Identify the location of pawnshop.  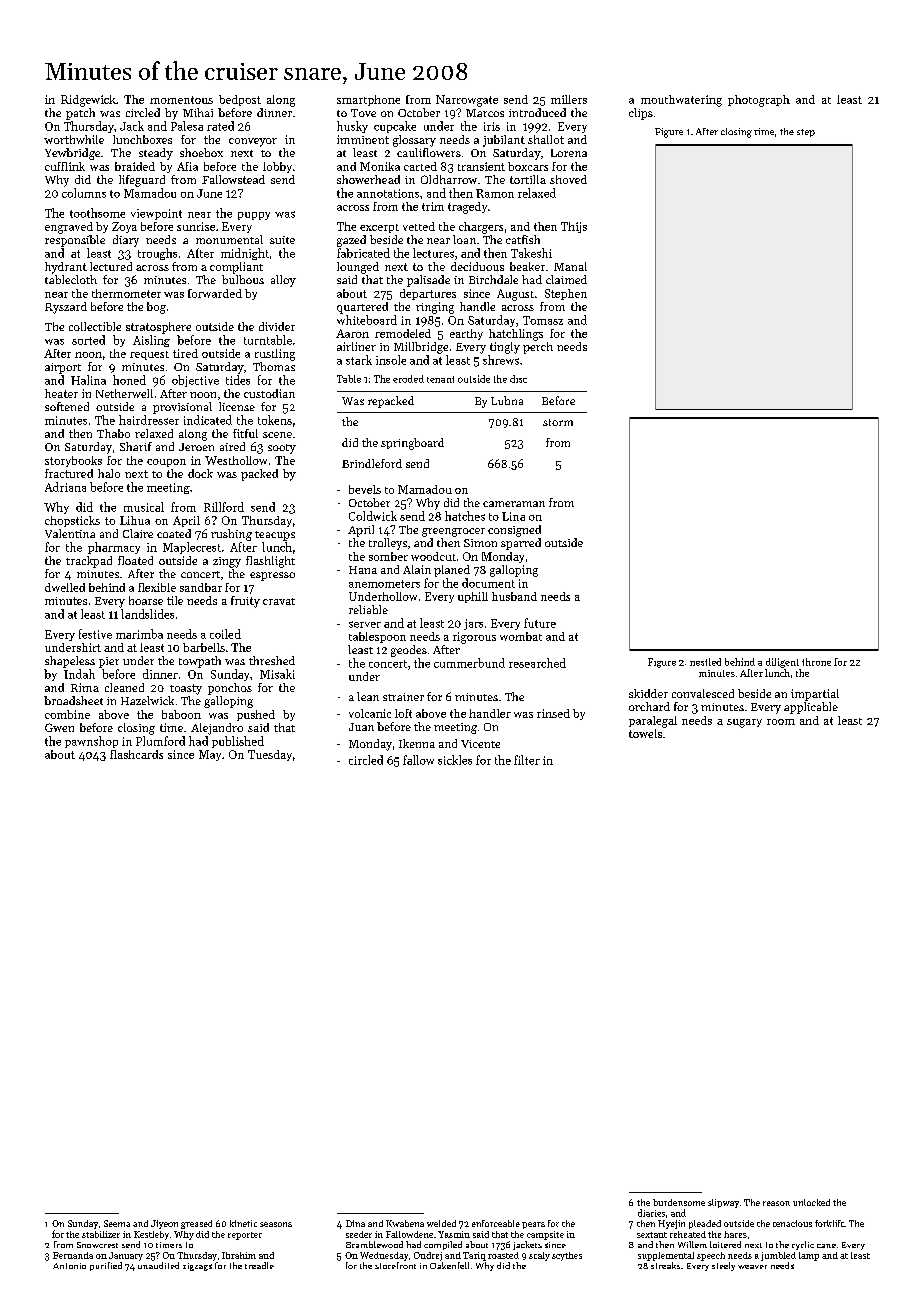
(91, 742).
